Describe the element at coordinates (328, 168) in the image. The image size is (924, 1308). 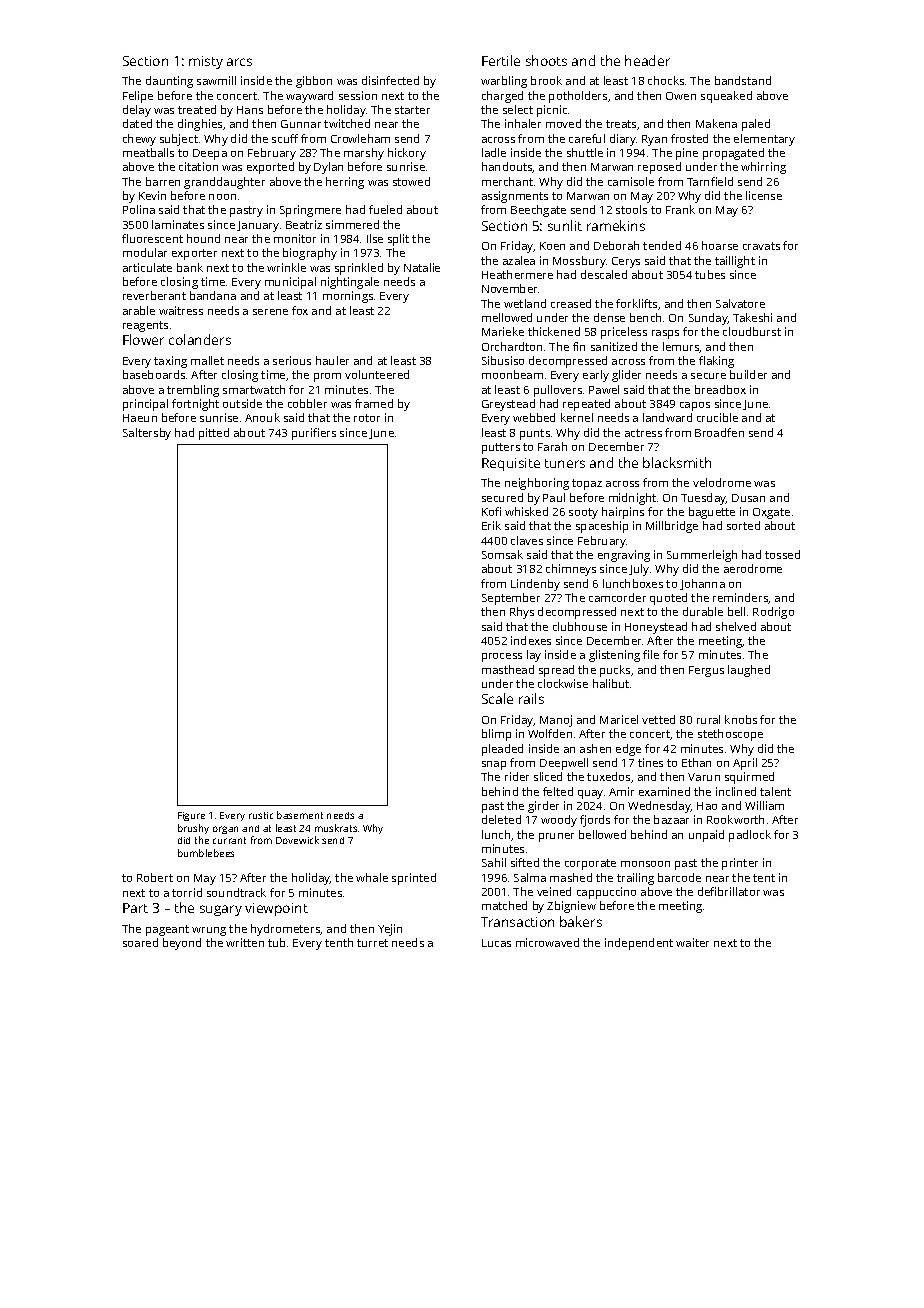
I see `Dylan` at that location.
